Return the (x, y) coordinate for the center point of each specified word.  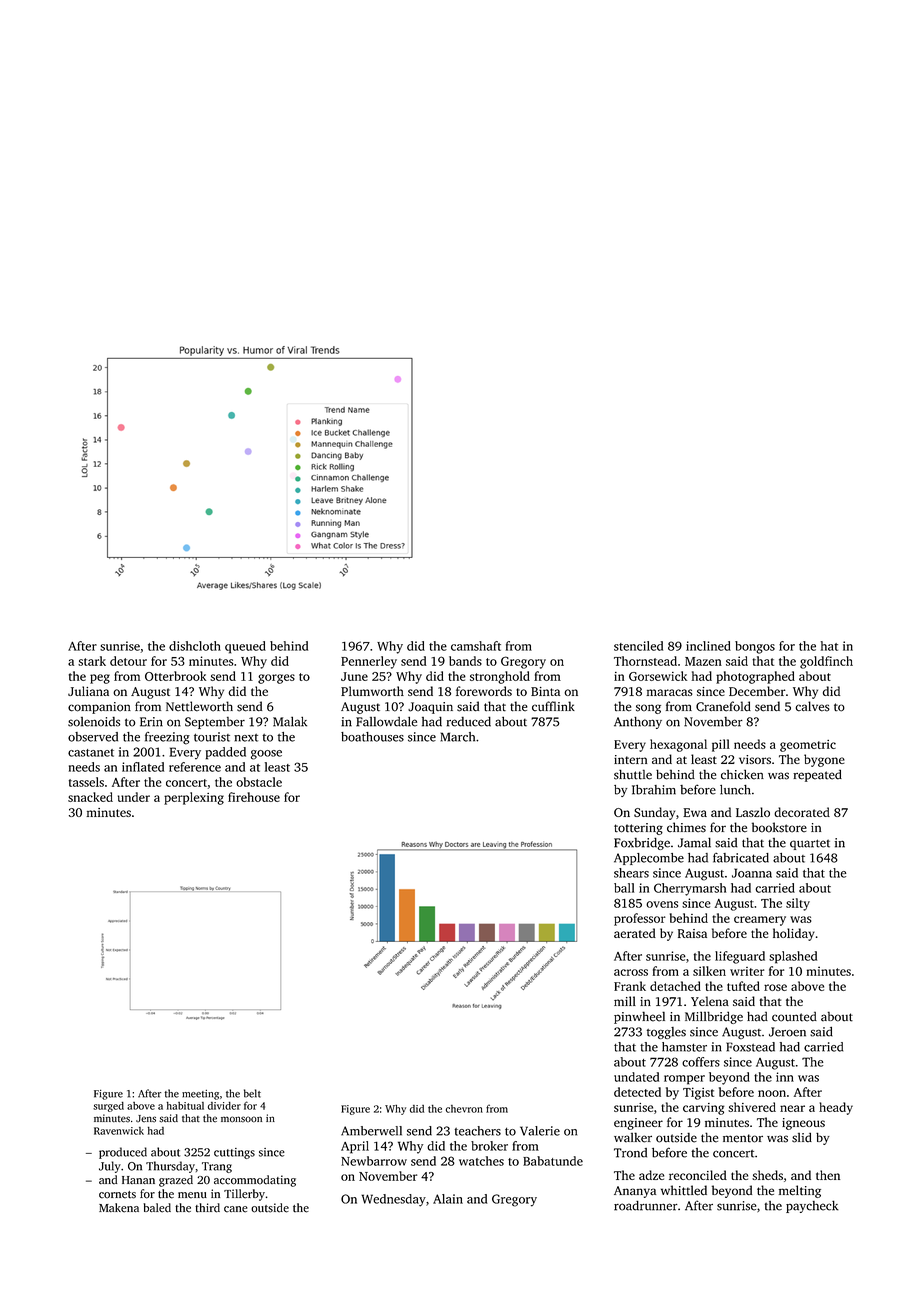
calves (813, 706)
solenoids (94, 722)
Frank (630, 986)
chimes (686, 827)
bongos (755, 647)
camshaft (476, 646)
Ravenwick (119, 1131)
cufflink (553, 706)
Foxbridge (642, 843)
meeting (200, 1095)
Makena (119, 1208)
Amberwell (371, 1131)
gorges (276, 679)
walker (633, 1137)
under (134, 797)
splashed (793, 957)
